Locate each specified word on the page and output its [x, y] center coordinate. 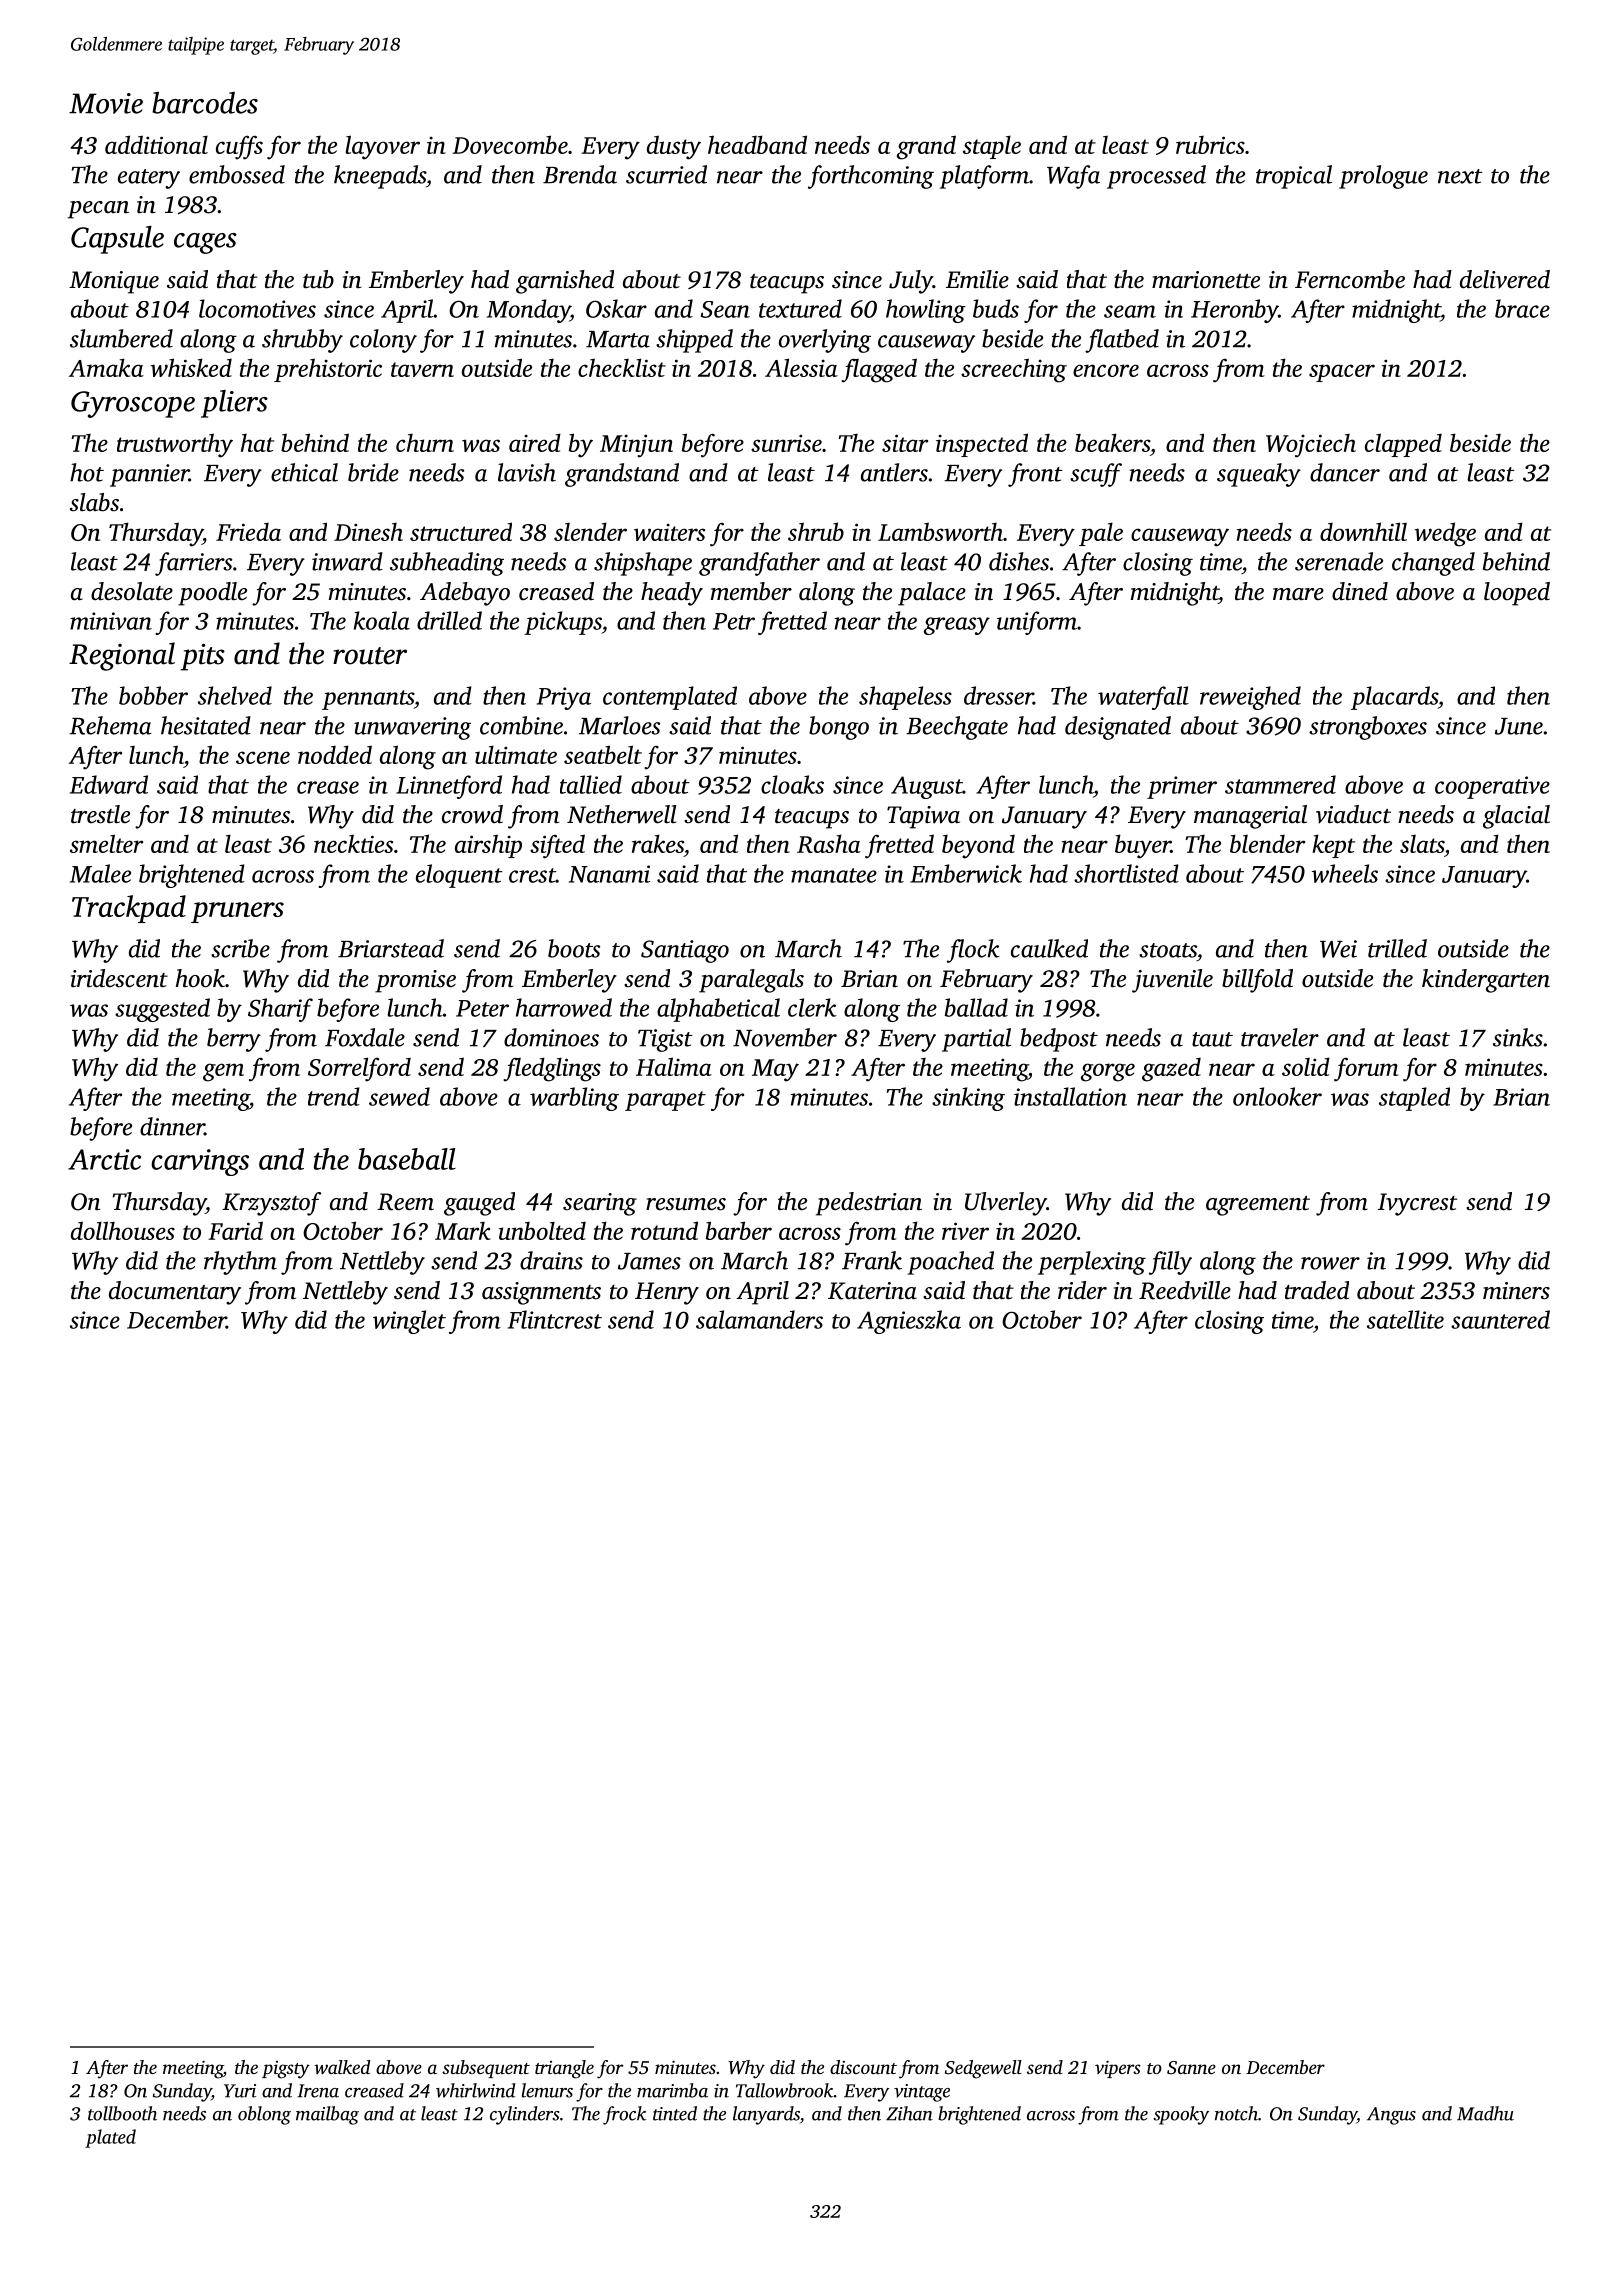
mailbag [327, 2115]
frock [624, 2115]
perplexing [1092, 1263]
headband [757, 144]
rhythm [240, 1263]
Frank [872, 1260]
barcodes [205, 103]
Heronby [1234, 311]
